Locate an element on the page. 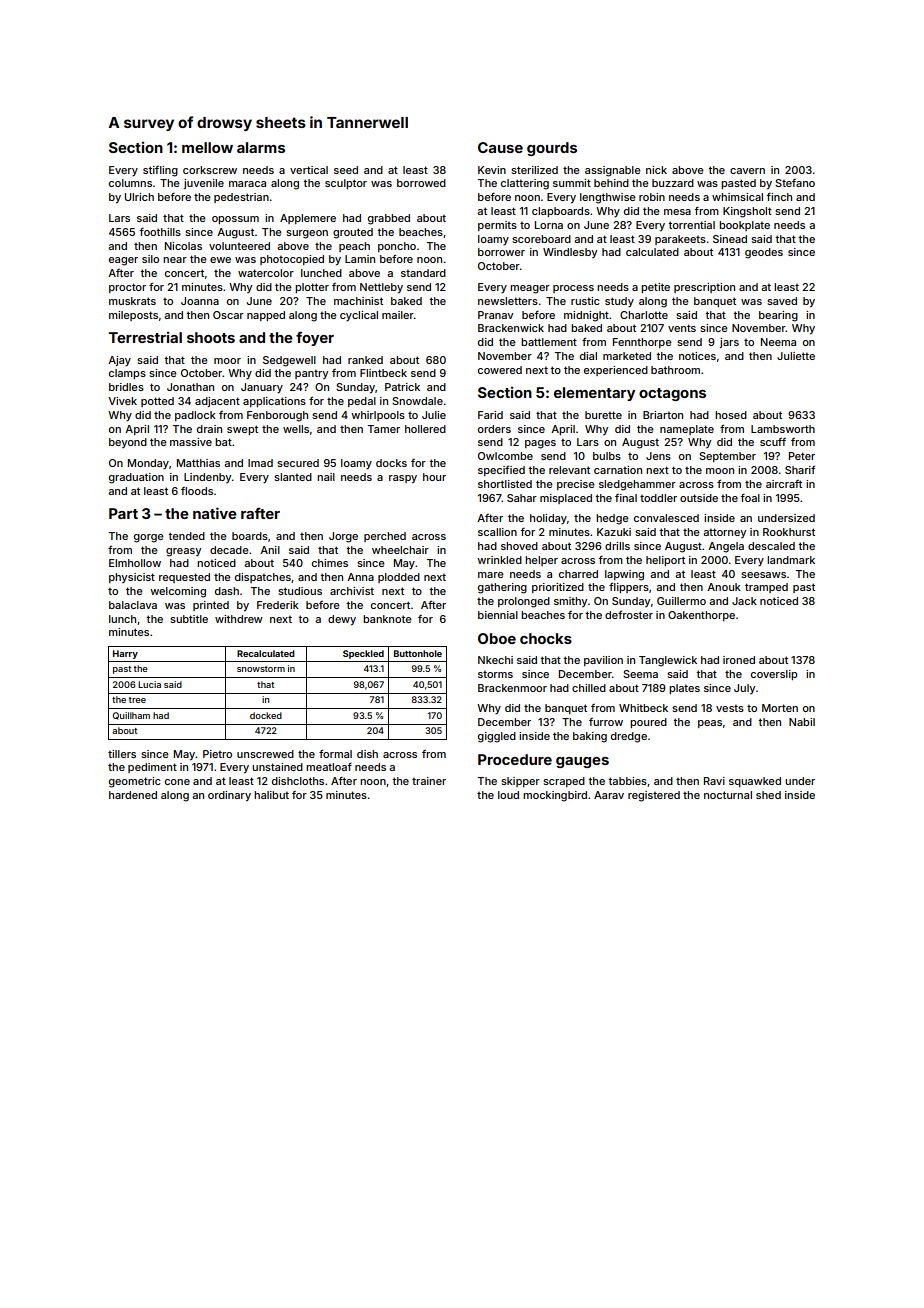 The width and height of the image is (924, 1308). holiday is located at coordinates (548, 519).
